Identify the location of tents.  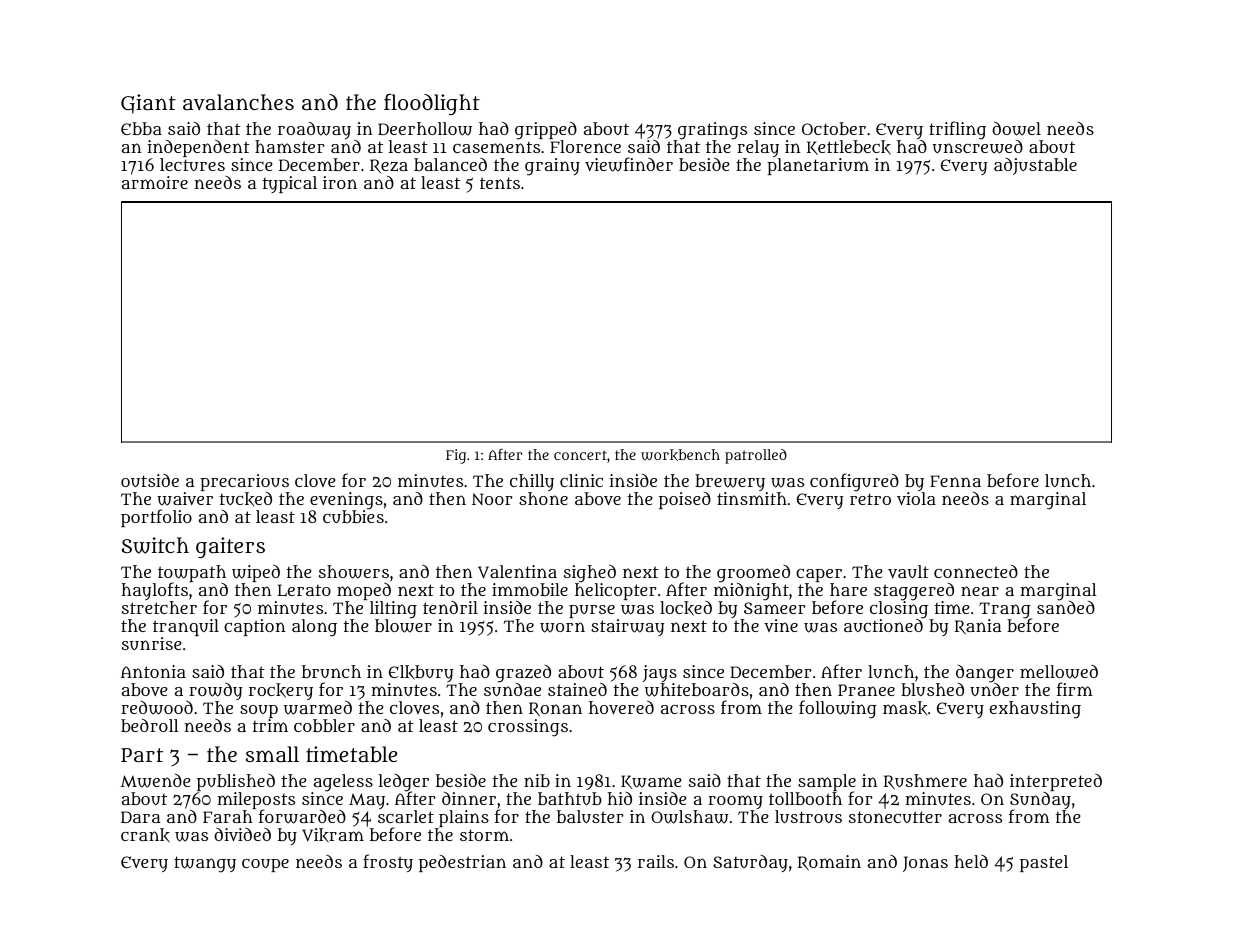
(500, 183).
